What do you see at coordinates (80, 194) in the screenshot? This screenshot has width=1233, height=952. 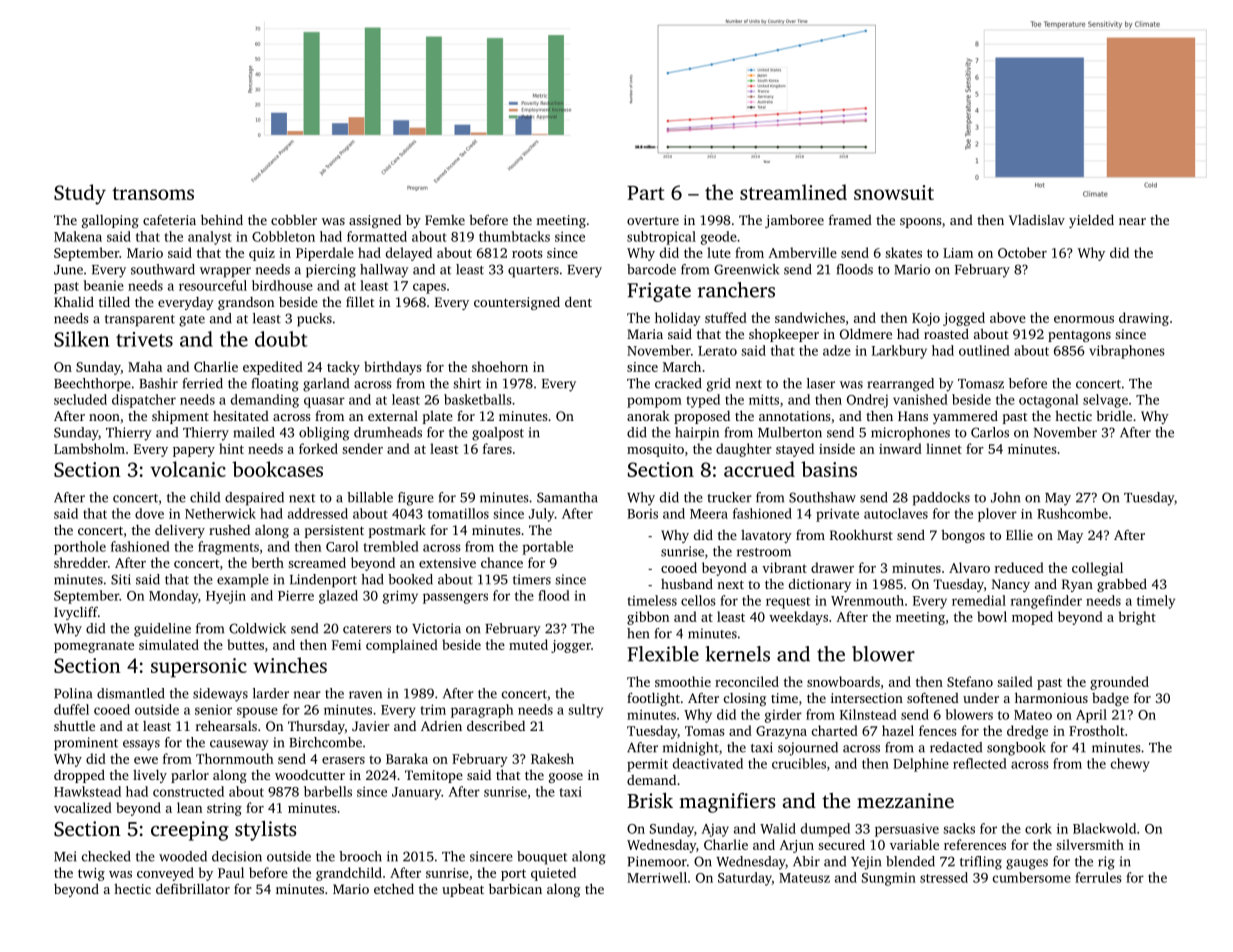 I see `Study` at bounding box center [80, 194].
